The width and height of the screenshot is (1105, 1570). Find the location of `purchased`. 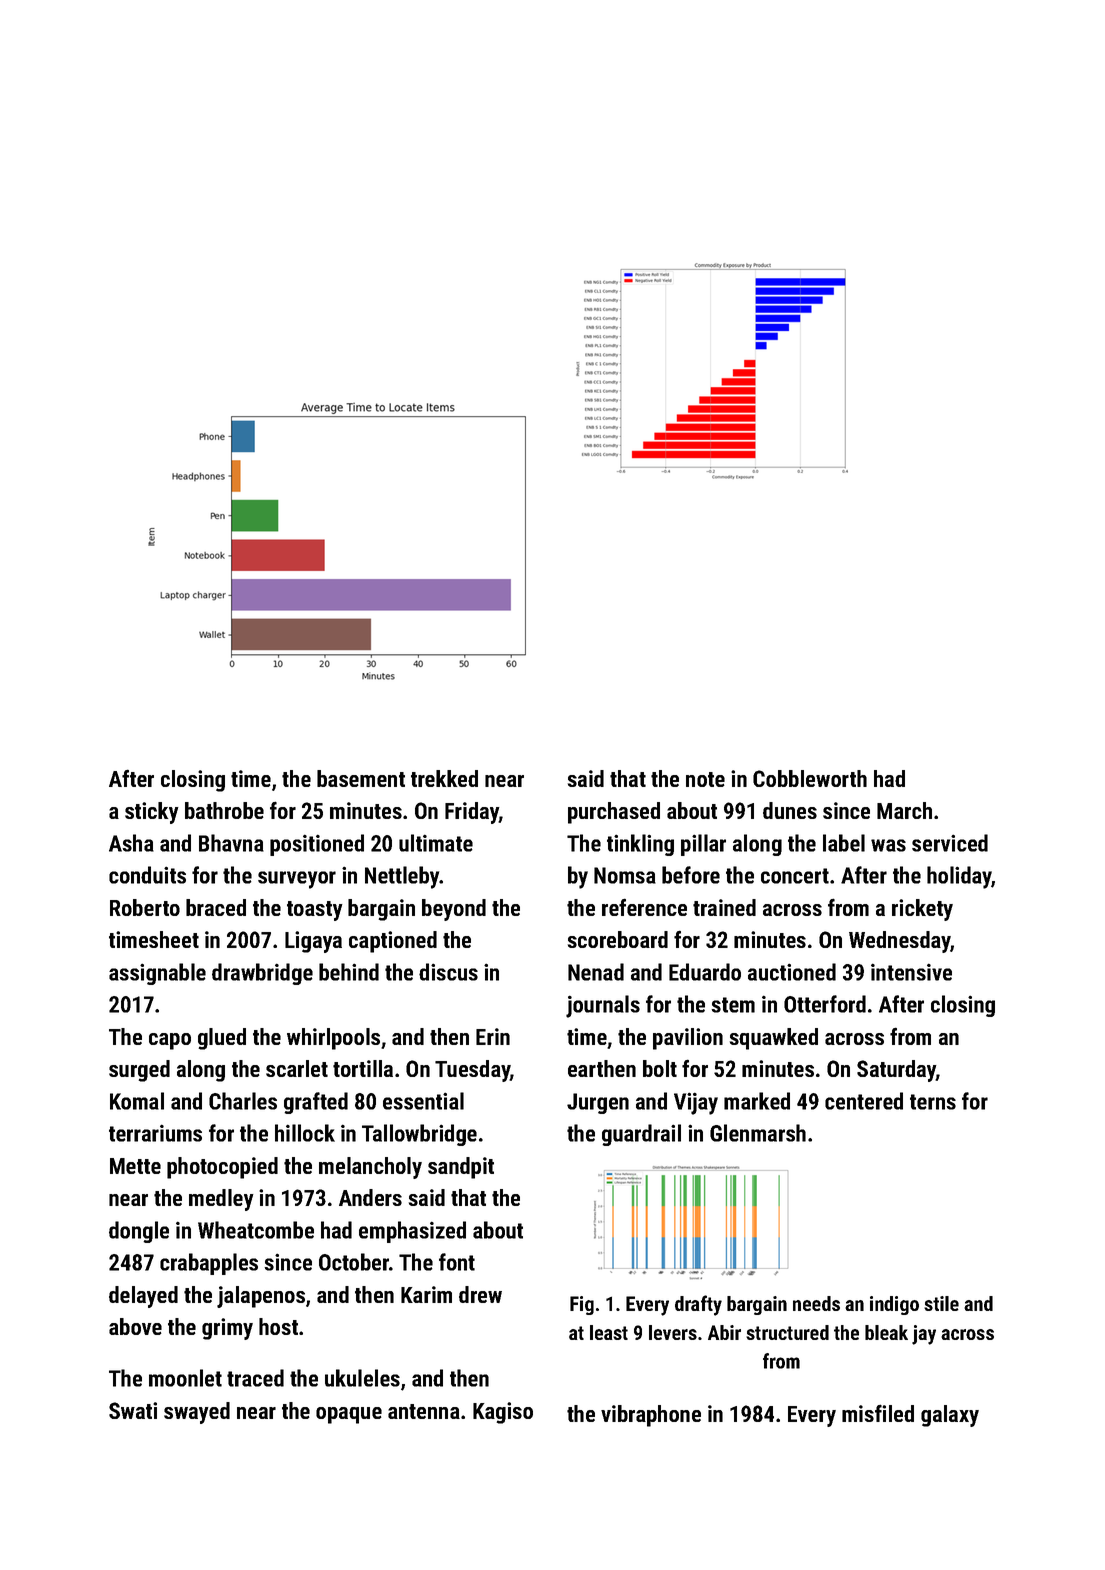

purchased is located at coordinates (614, 813).
